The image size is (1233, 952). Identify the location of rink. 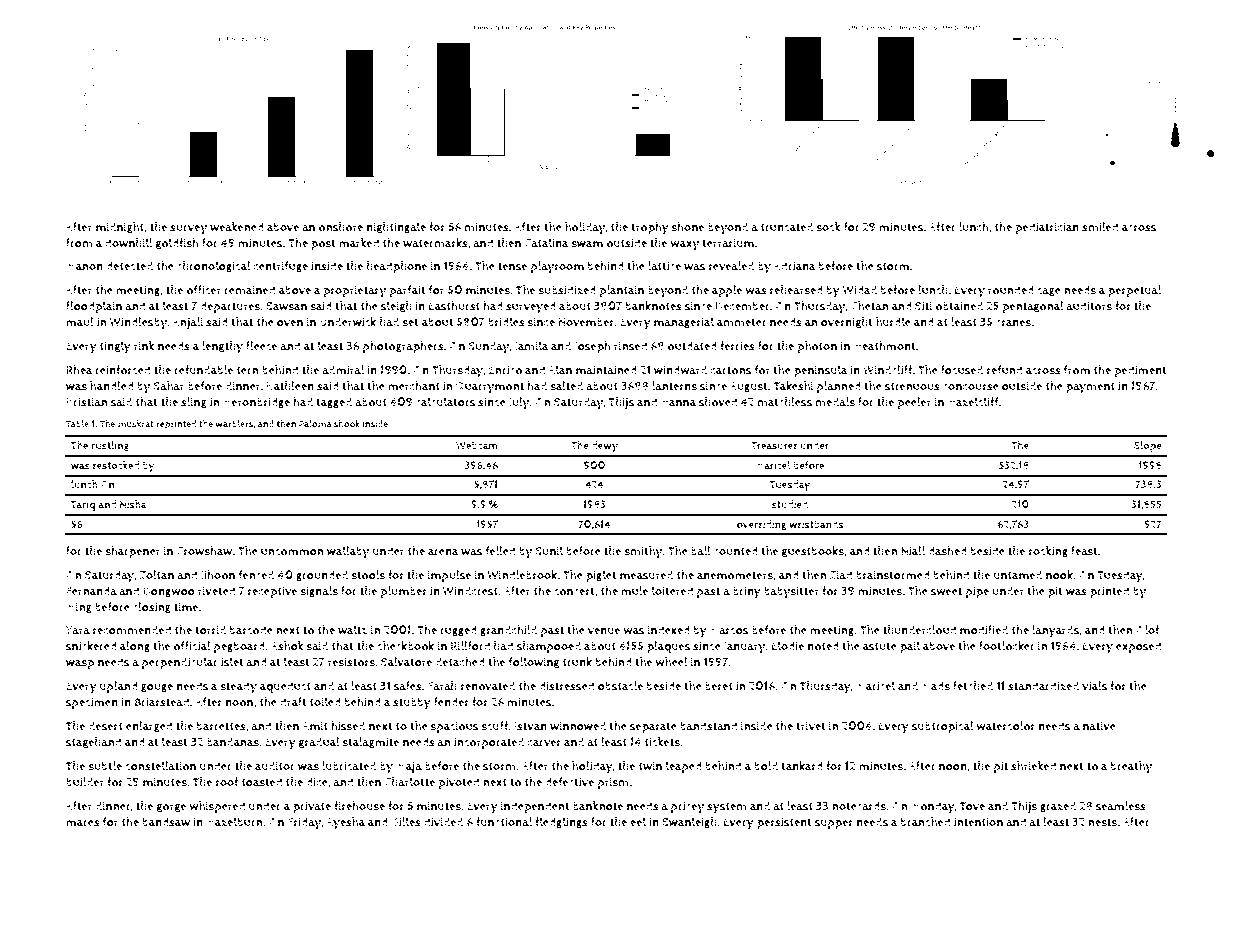
(144, 346).
